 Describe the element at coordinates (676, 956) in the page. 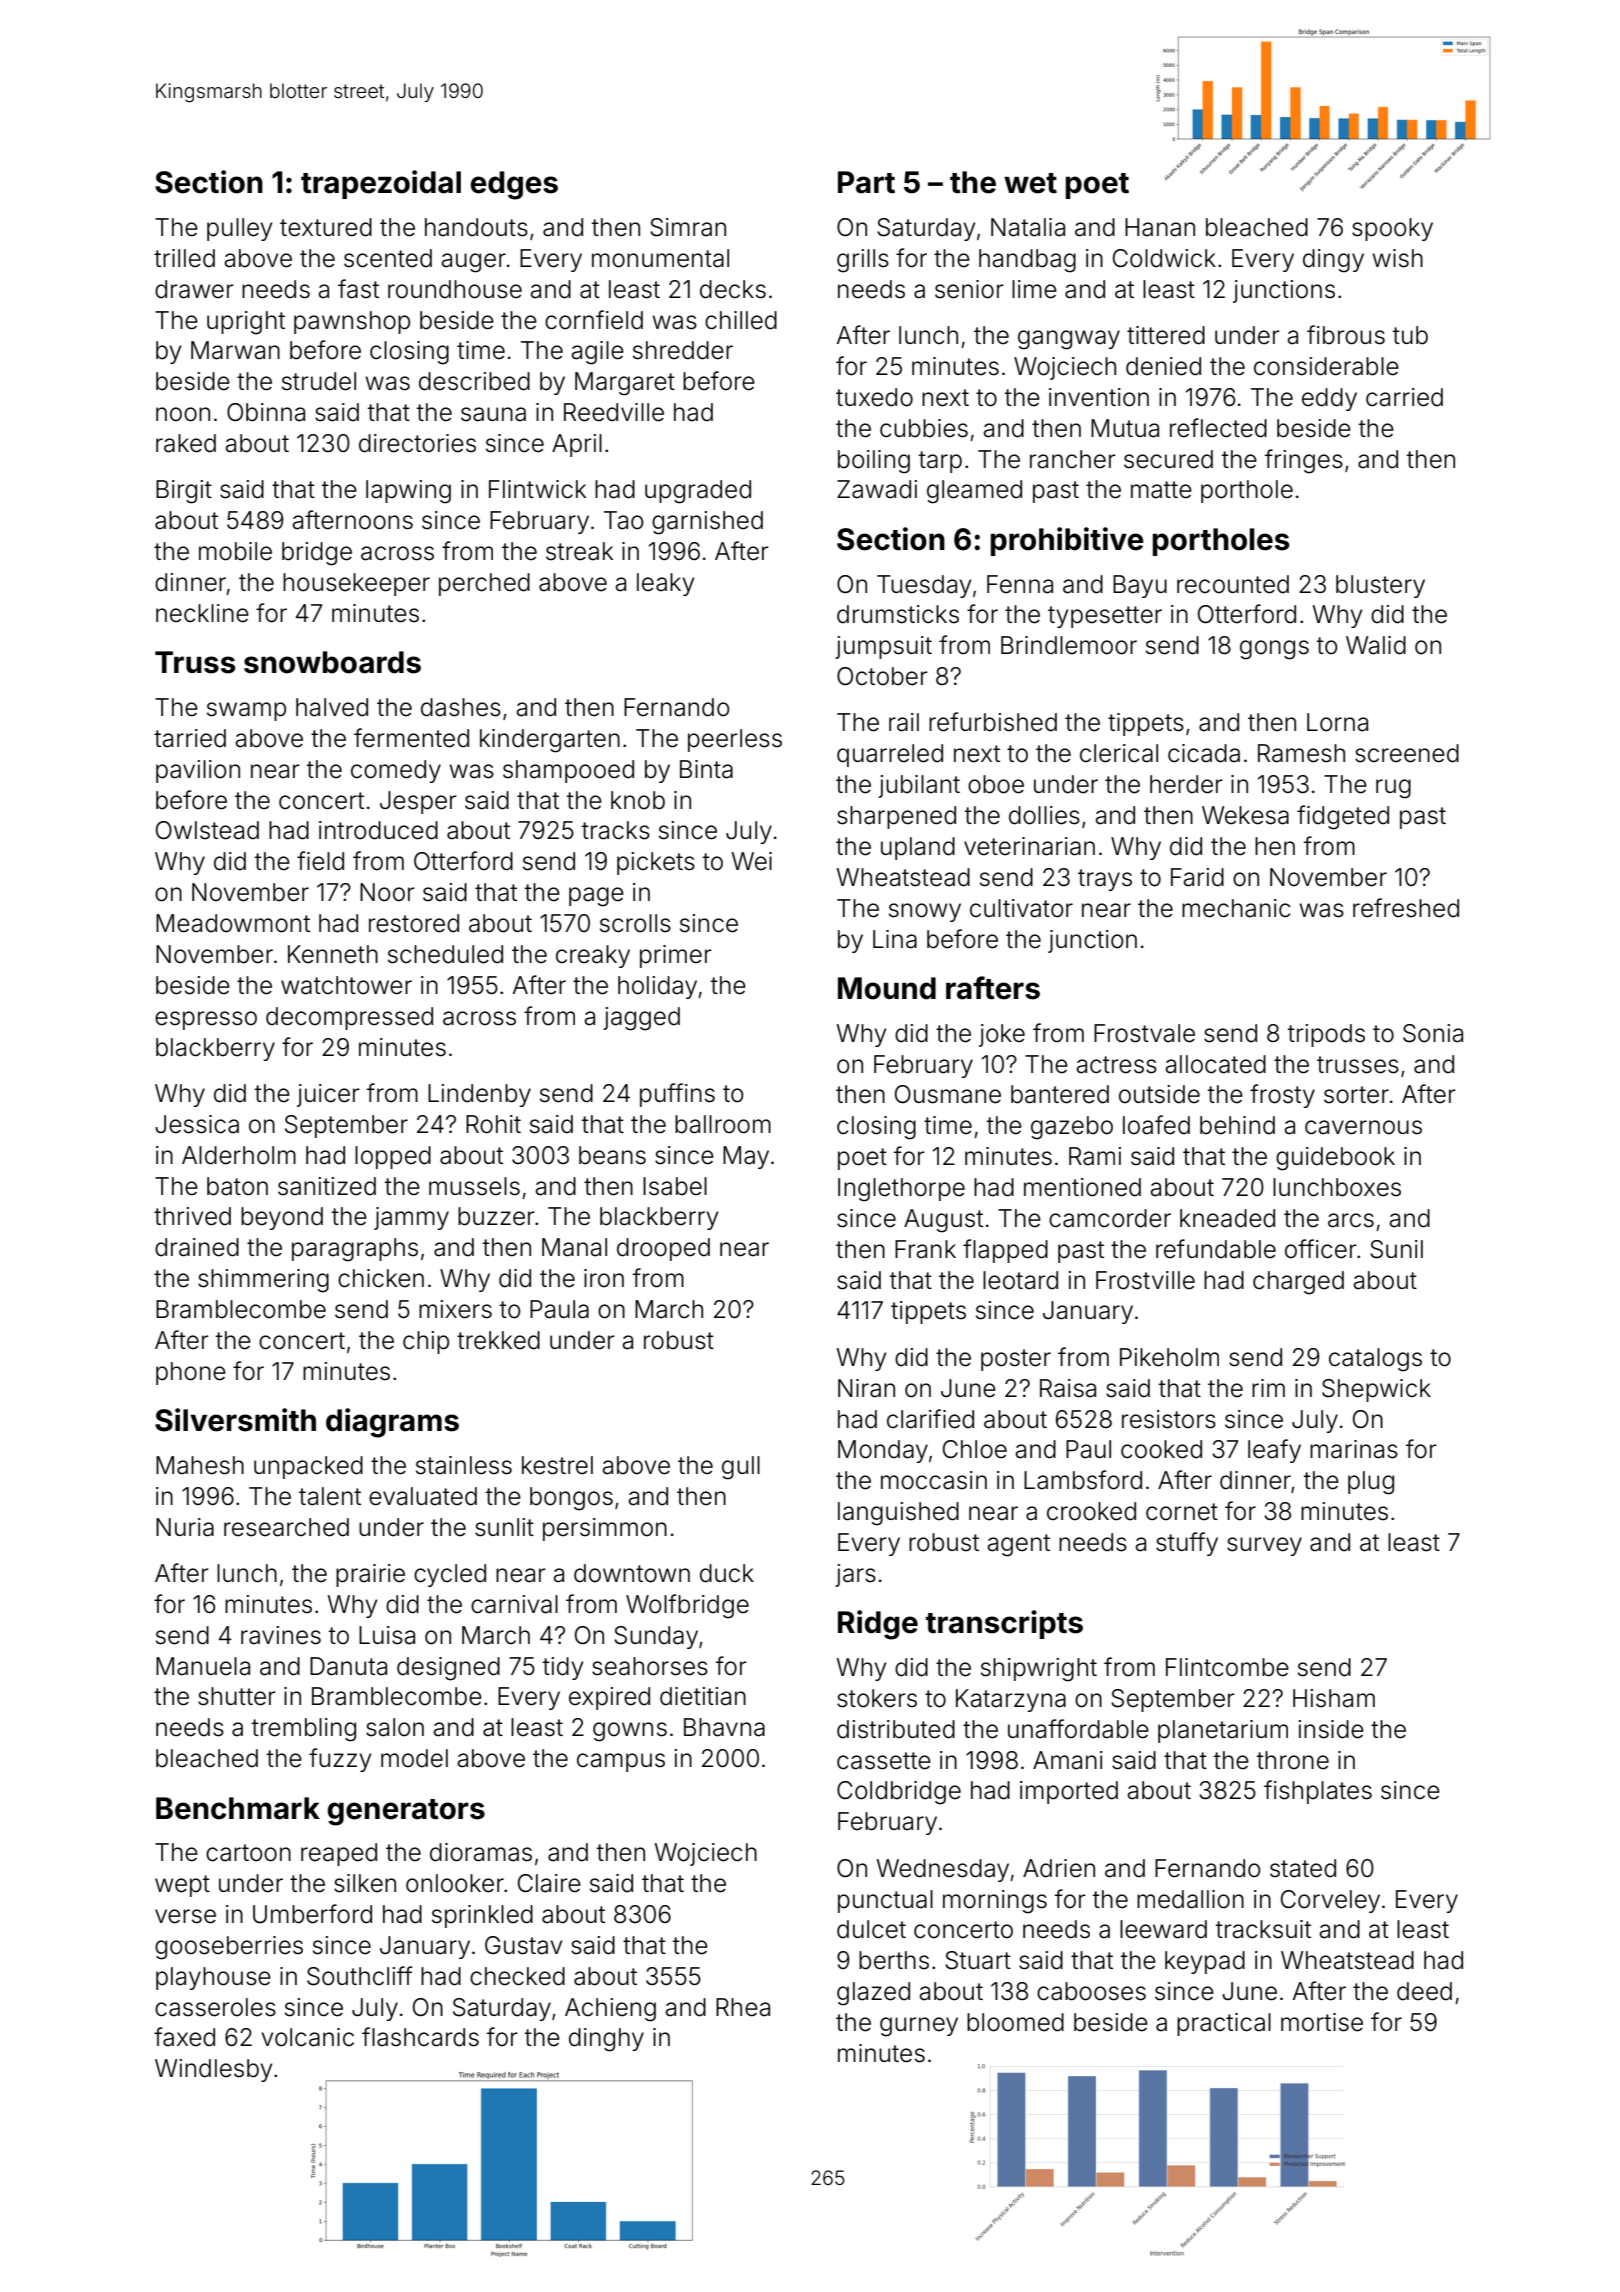

I see `primer` at that location.
